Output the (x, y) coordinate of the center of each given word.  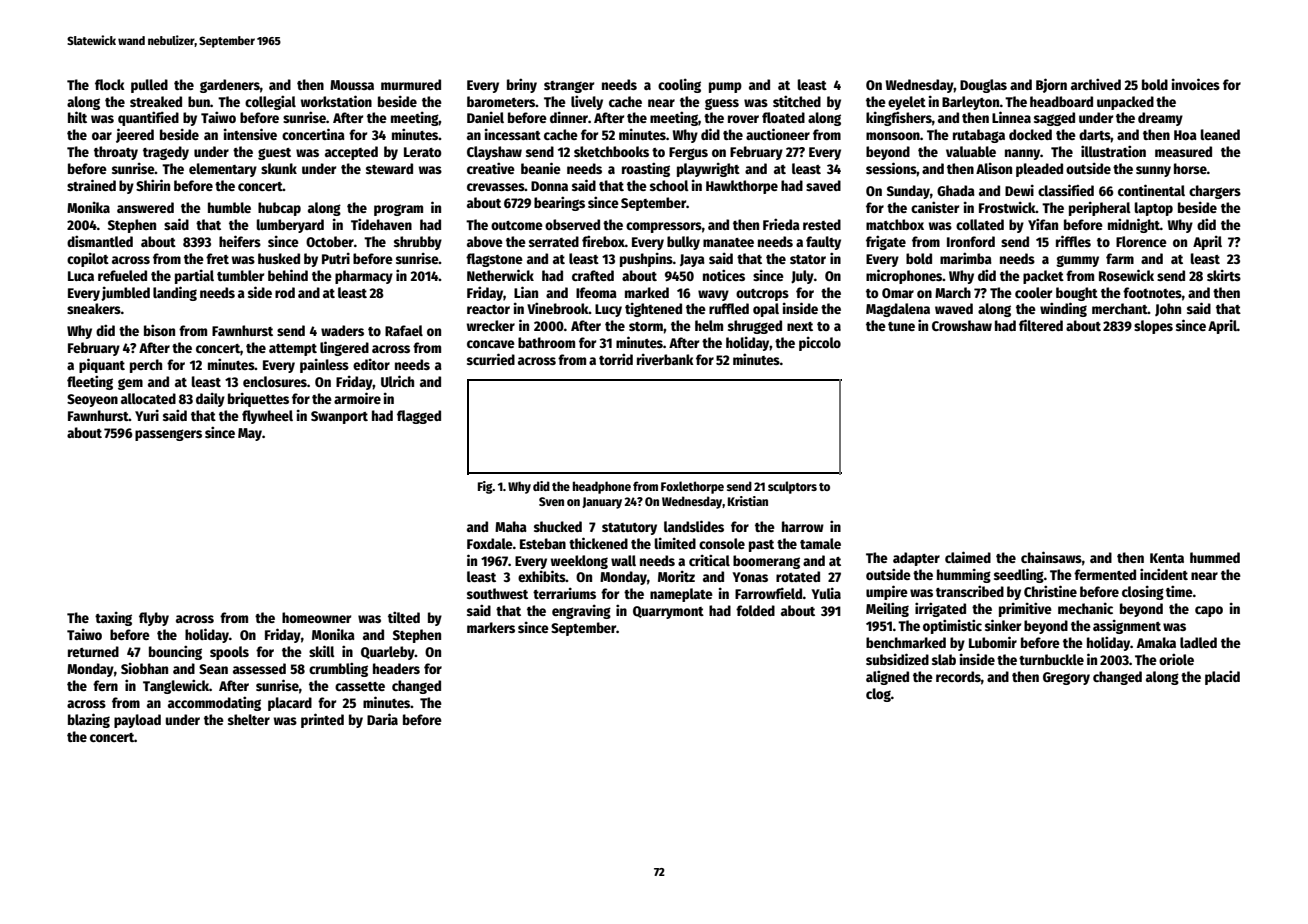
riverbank (665, 359)
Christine (1050, 591)
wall (623, 560)
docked (1030, 134)
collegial (270, 102)
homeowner (316, 617)
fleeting (90, 382)
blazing (89, 720)
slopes (1153, 327)
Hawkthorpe (742, 187)
